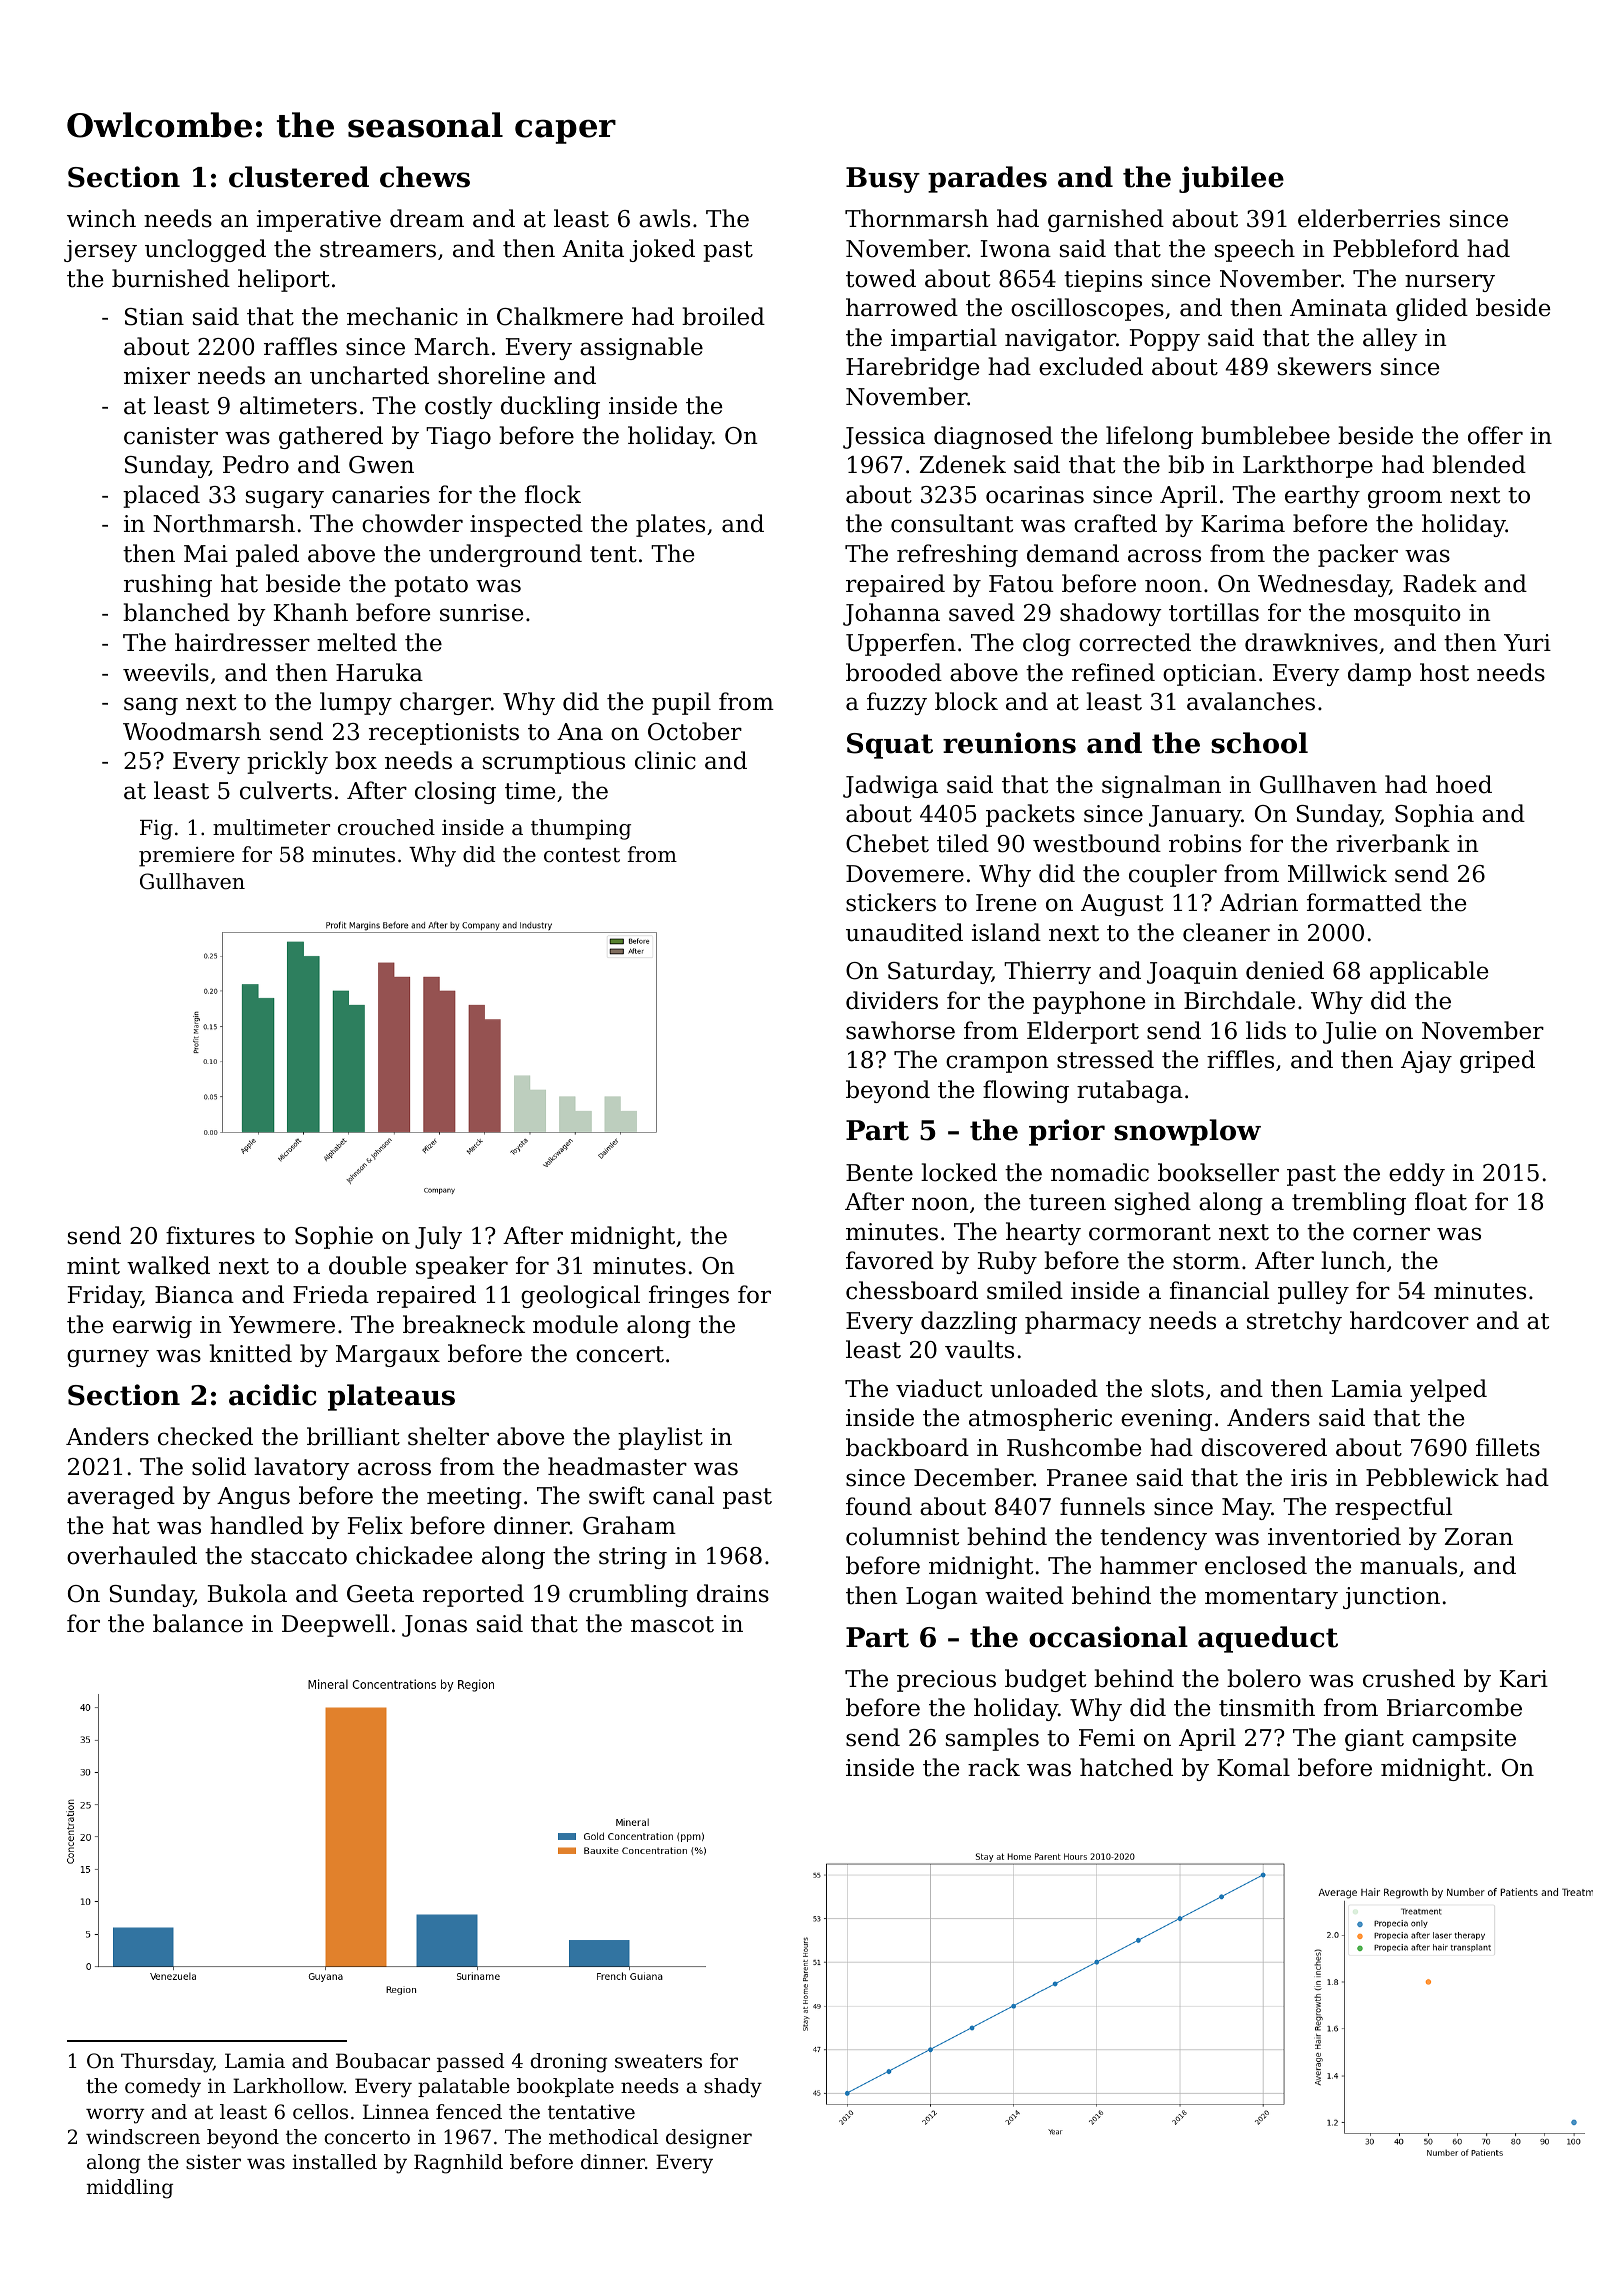 The height and width of the image is (2292, 1620). I want to click on winch, so click(101, 218).
